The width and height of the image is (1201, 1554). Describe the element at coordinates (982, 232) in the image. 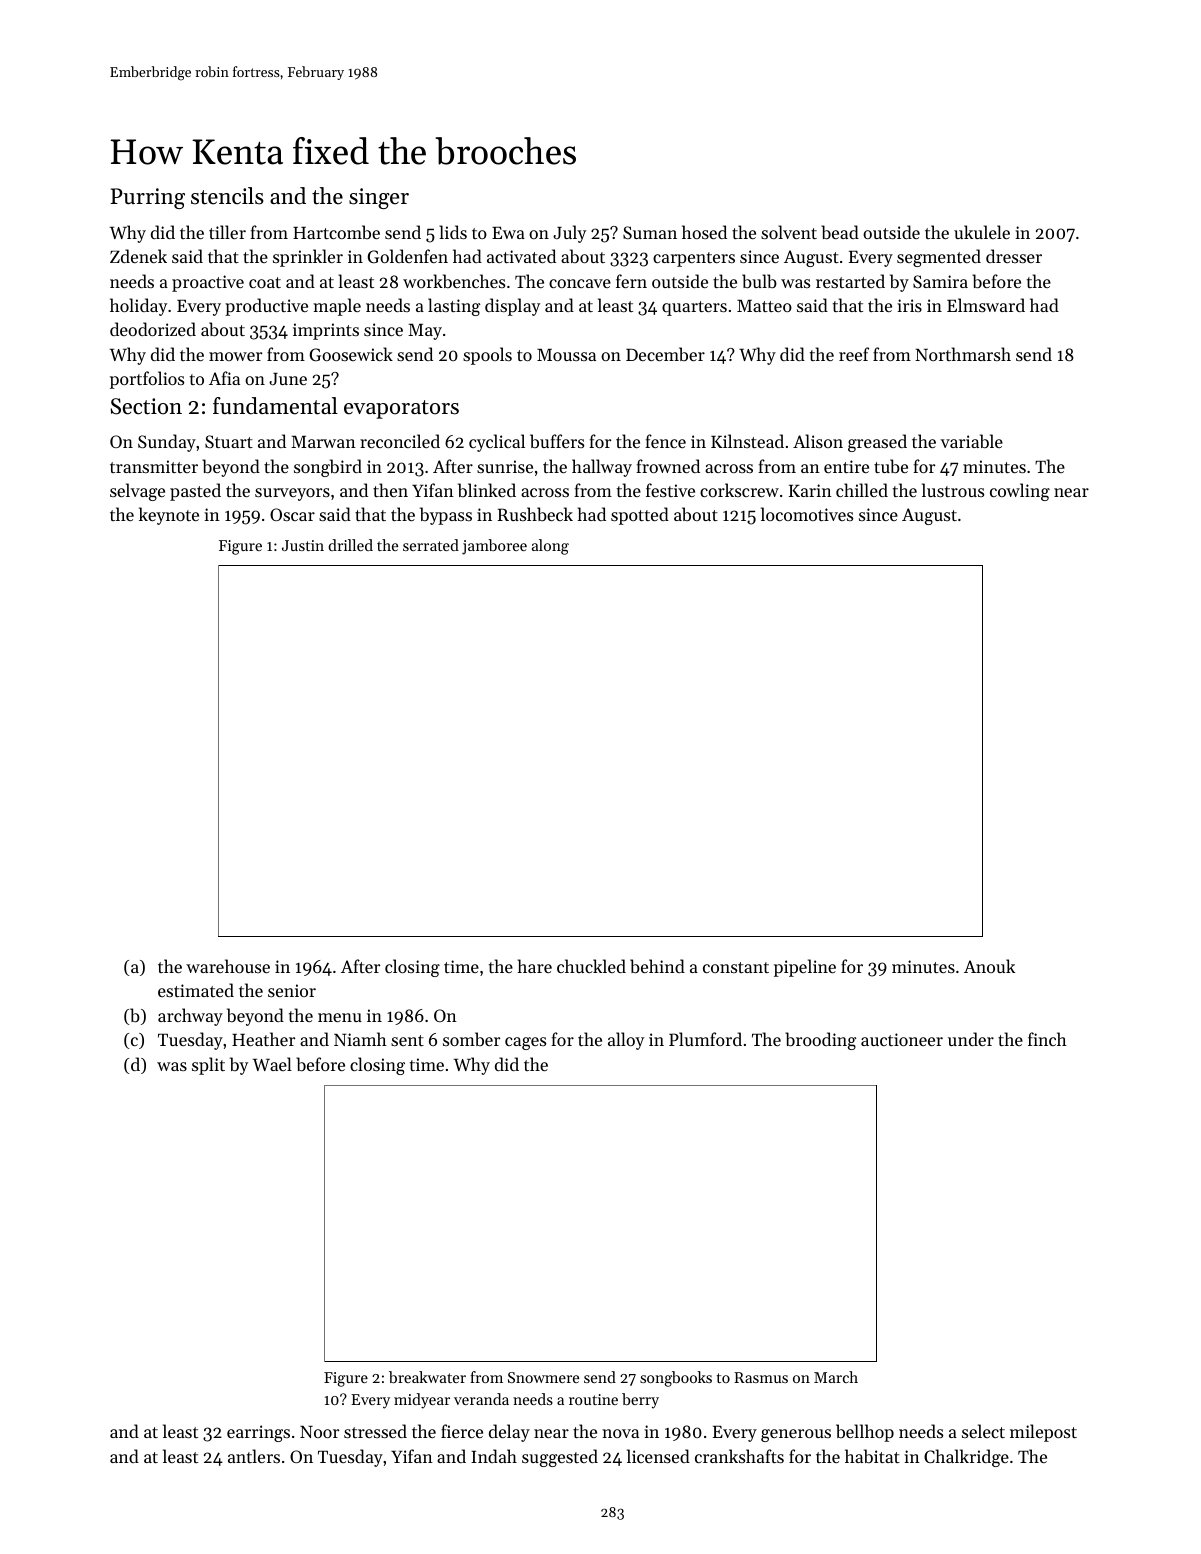

I see `ukulele` at that location.
